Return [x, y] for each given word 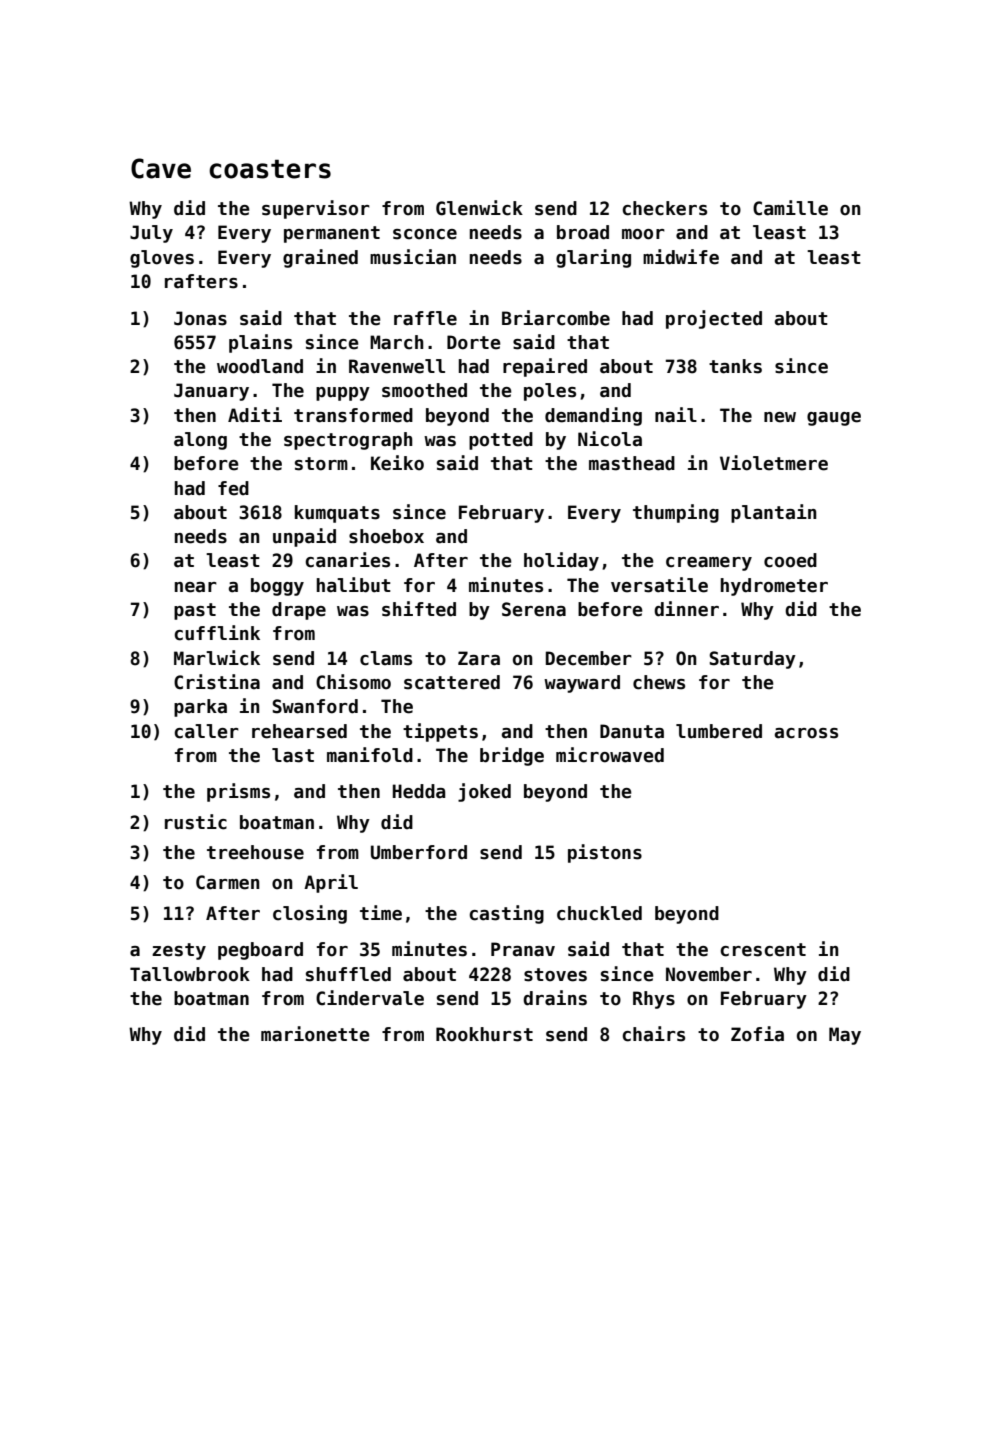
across [806, 733]
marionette [315, 1034]
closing [310, 914]
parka [200, 708]
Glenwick [479, 208]
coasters [270, 169]
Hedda [419, 791]
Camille [790, 208]
